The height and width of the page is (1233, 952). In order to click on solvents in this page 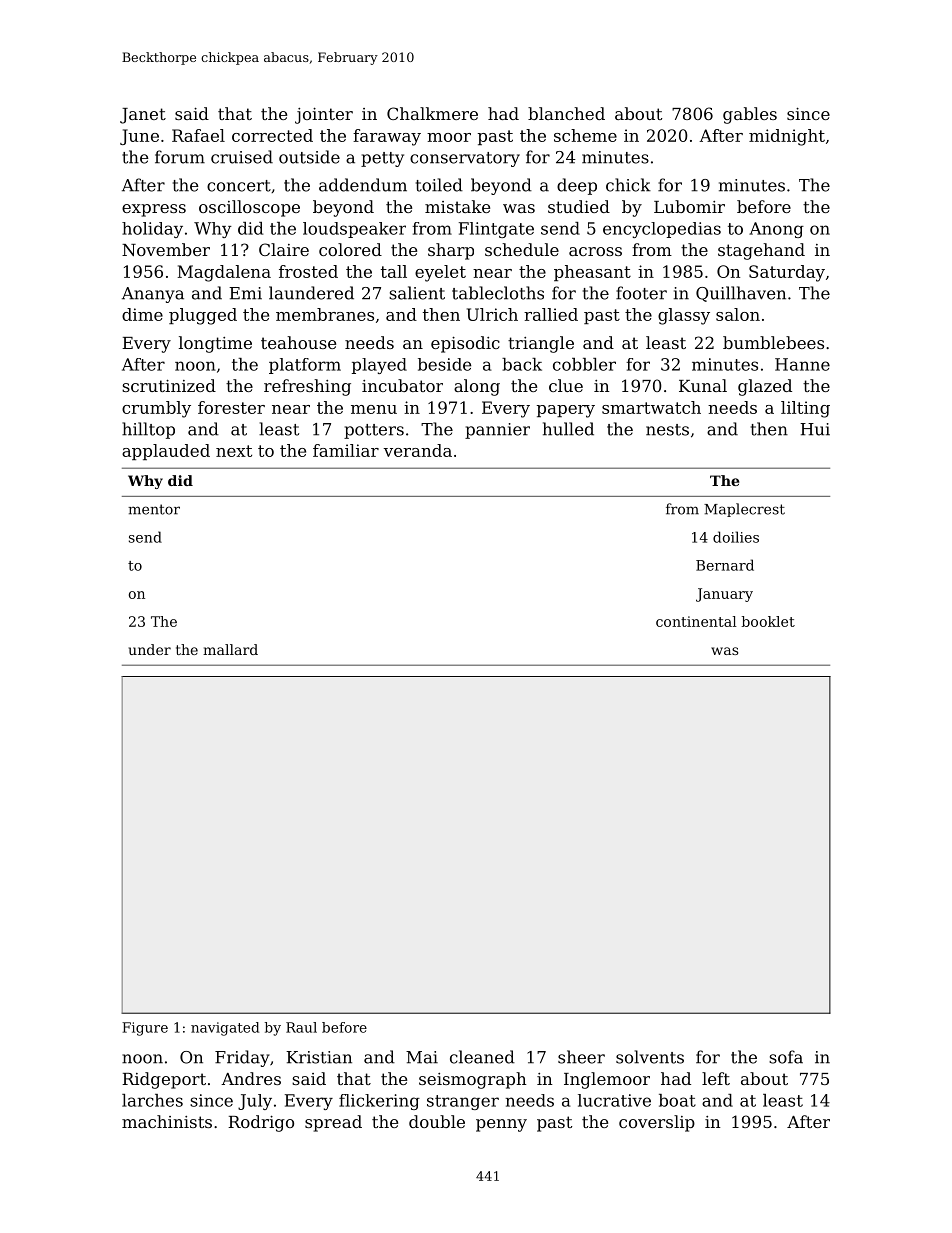, I will do `click(650, 1057)`.
